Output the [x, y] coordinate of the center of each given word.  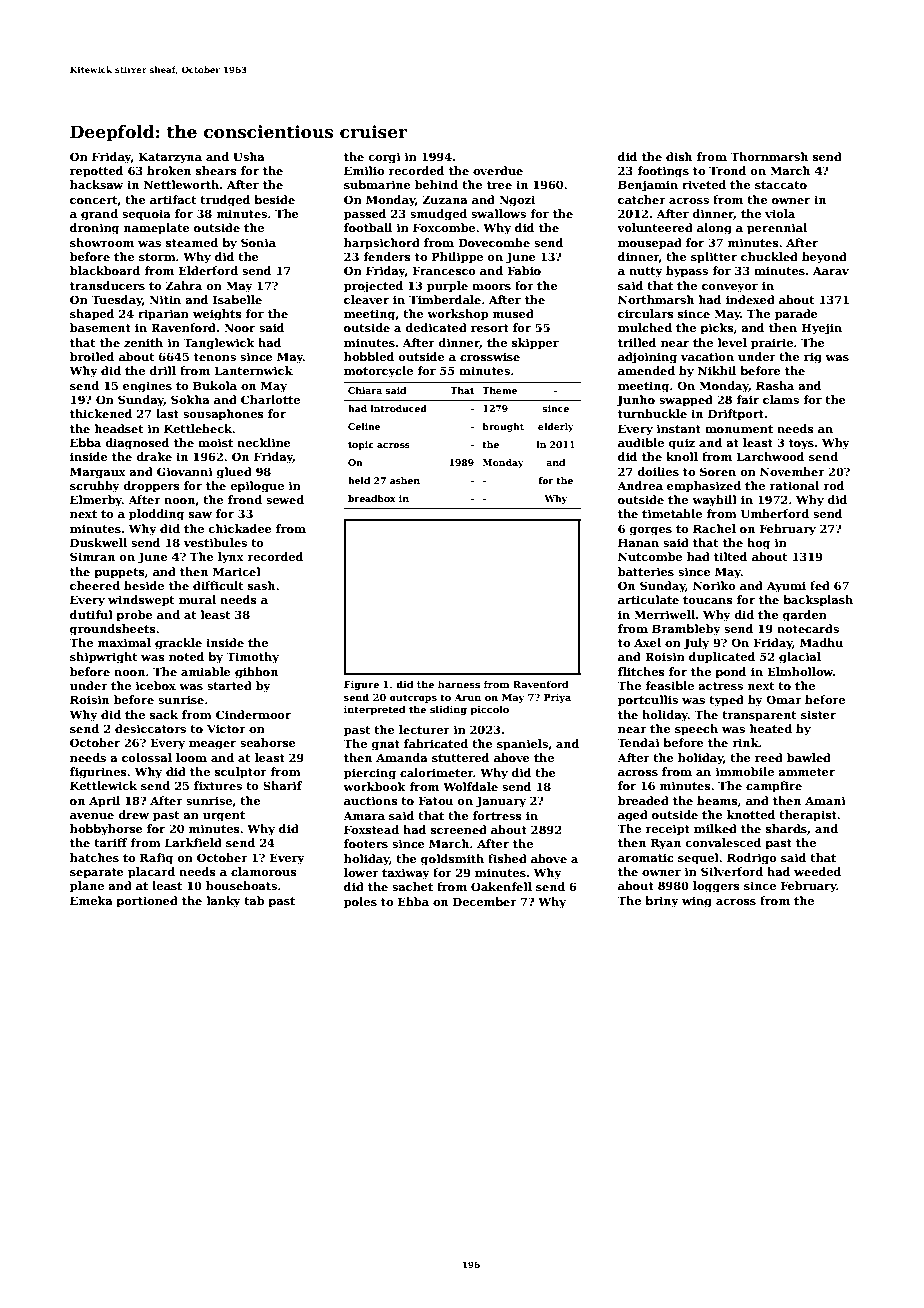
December [485, 901]
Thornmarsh [769, 156]
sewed [285, 499]
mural [197, 599]
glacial [800, 658]
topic [361, 445]
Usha [249, 156]
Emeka [91, 900]
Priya [557, 698]
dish [679, 156]
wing [697, 902]
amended [646, 370]
